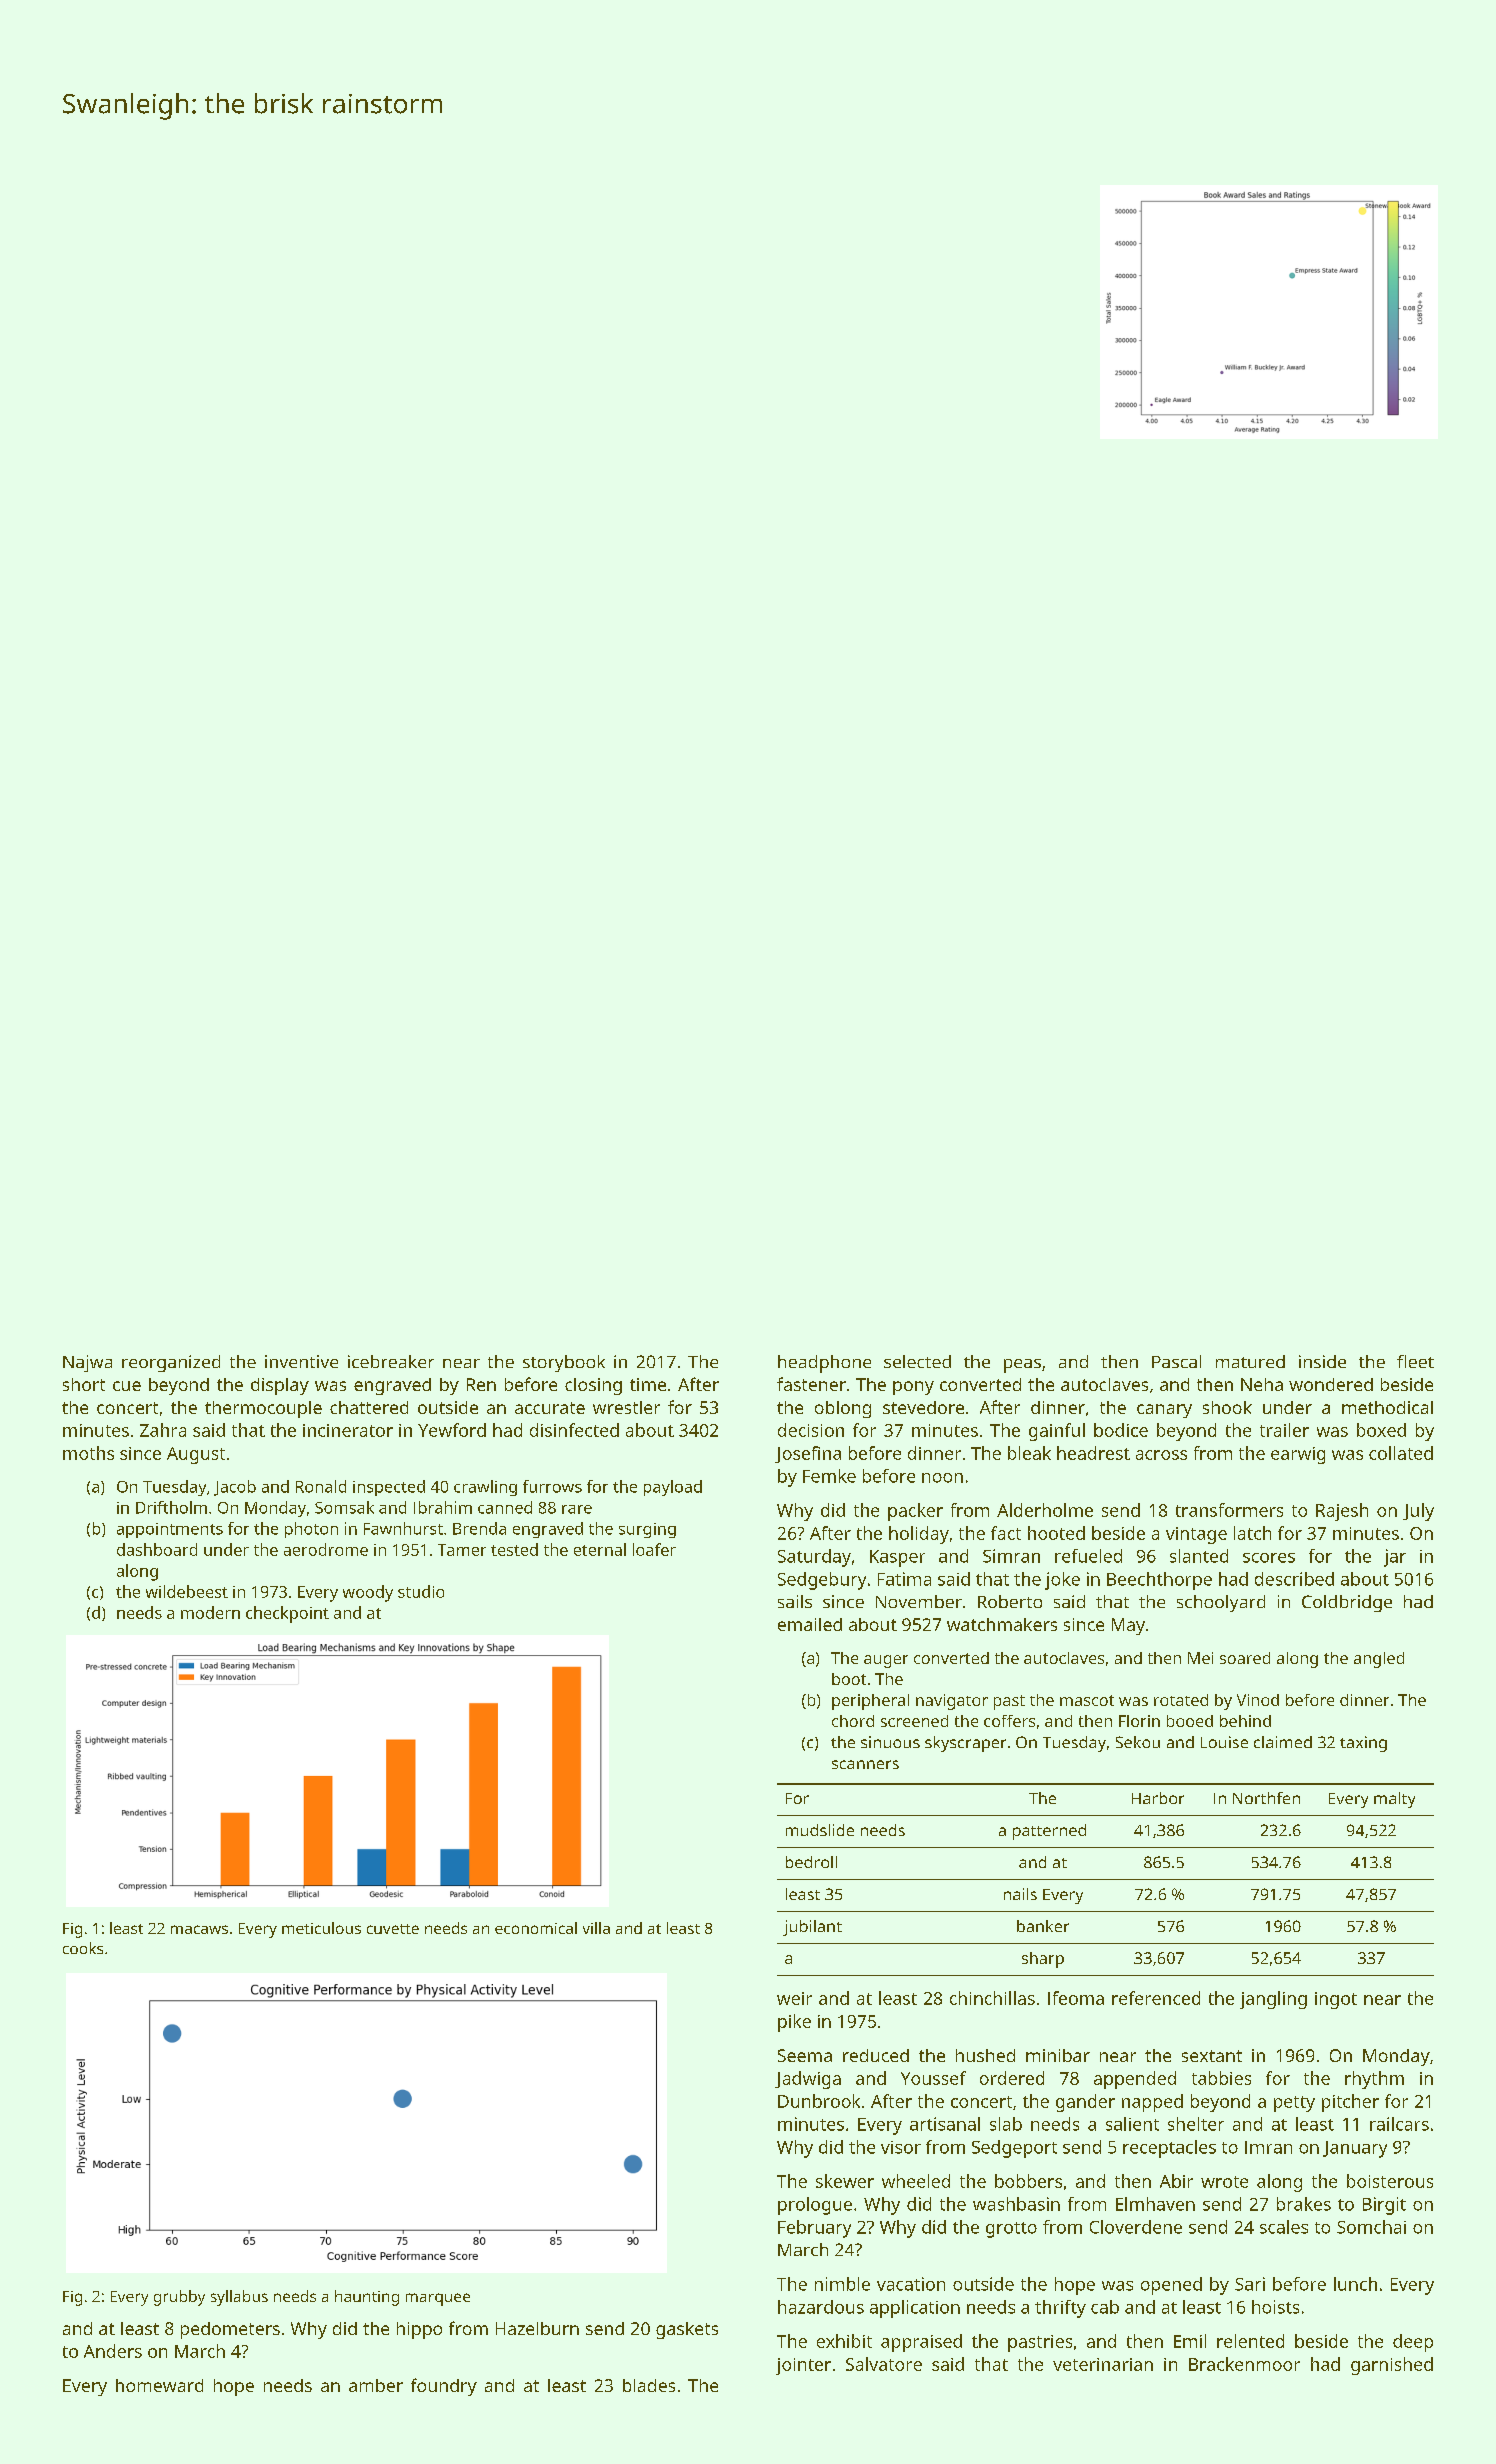 Image resolution: width=1496 pixels, height=2464 pixels. What do you see at coordinates (890, 1742) in the screenshot?
I see `sinuous` at bounding box center [890, 1742].
